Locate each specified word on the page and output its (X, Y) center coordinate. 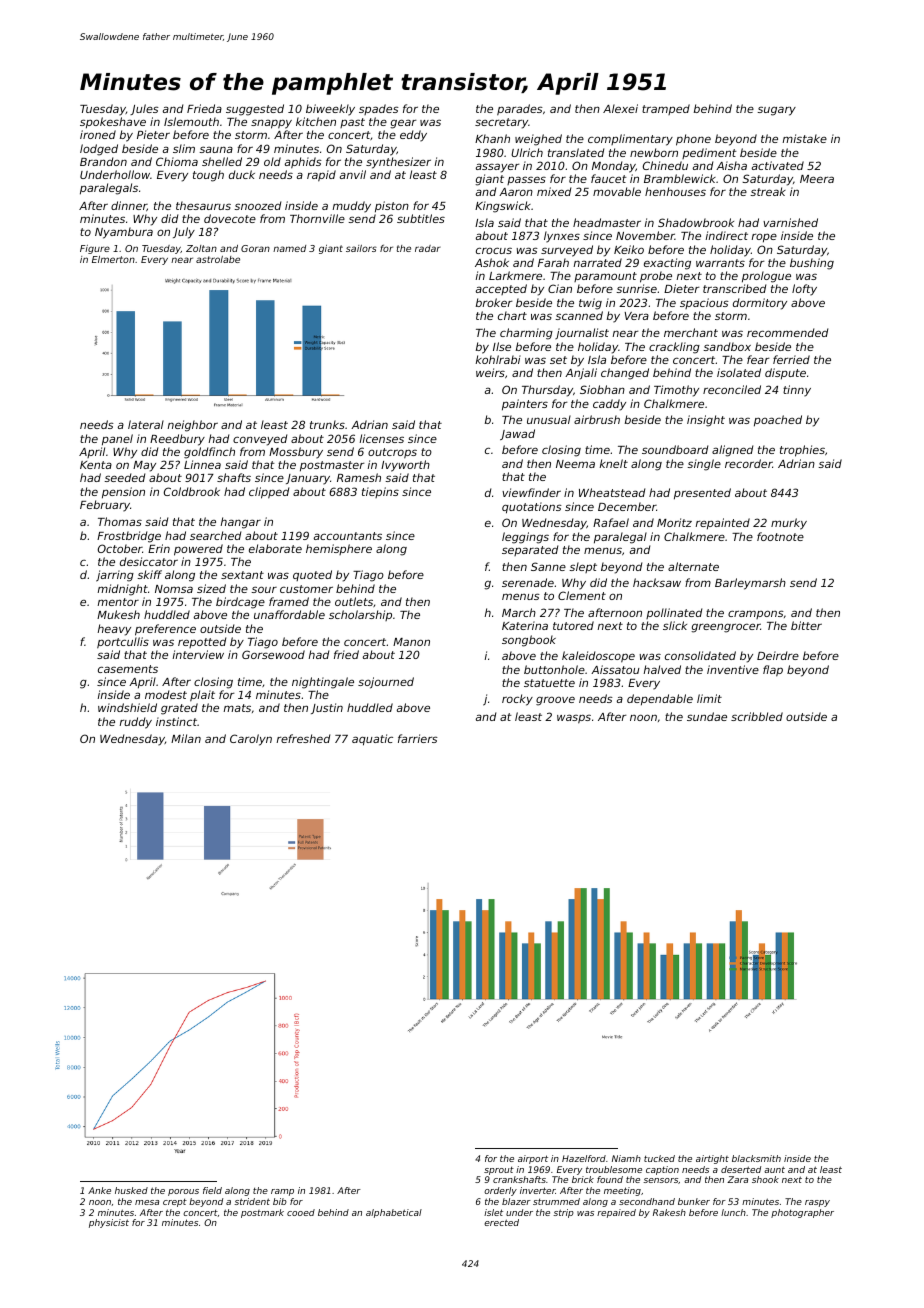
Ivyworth (405, 466)
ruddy (136, 723)
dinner (129, 206)
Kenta (96, 465)
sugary (776, 111)
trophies (802, 451)
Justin (327, 708)
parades (520, 110)
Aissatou (615, 669)
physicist (109, 1223)
